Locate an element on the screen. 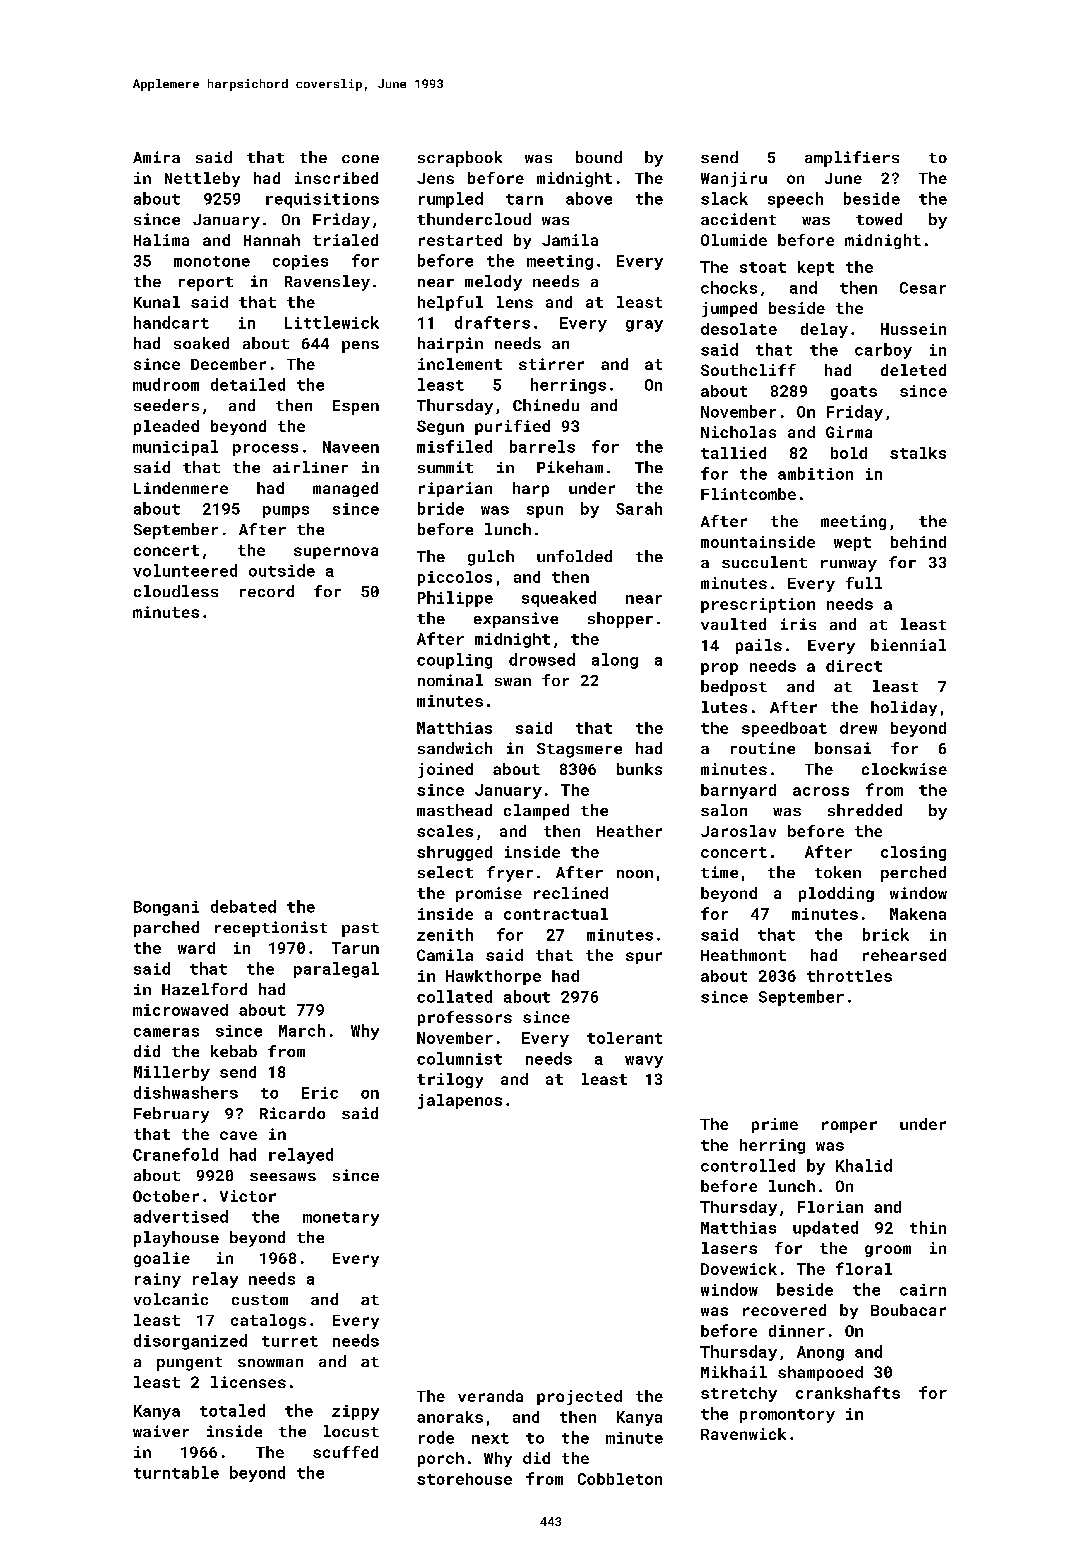 This screenshot has height=1563, width=1080. licenses is located at coordinates (248, 1382).
